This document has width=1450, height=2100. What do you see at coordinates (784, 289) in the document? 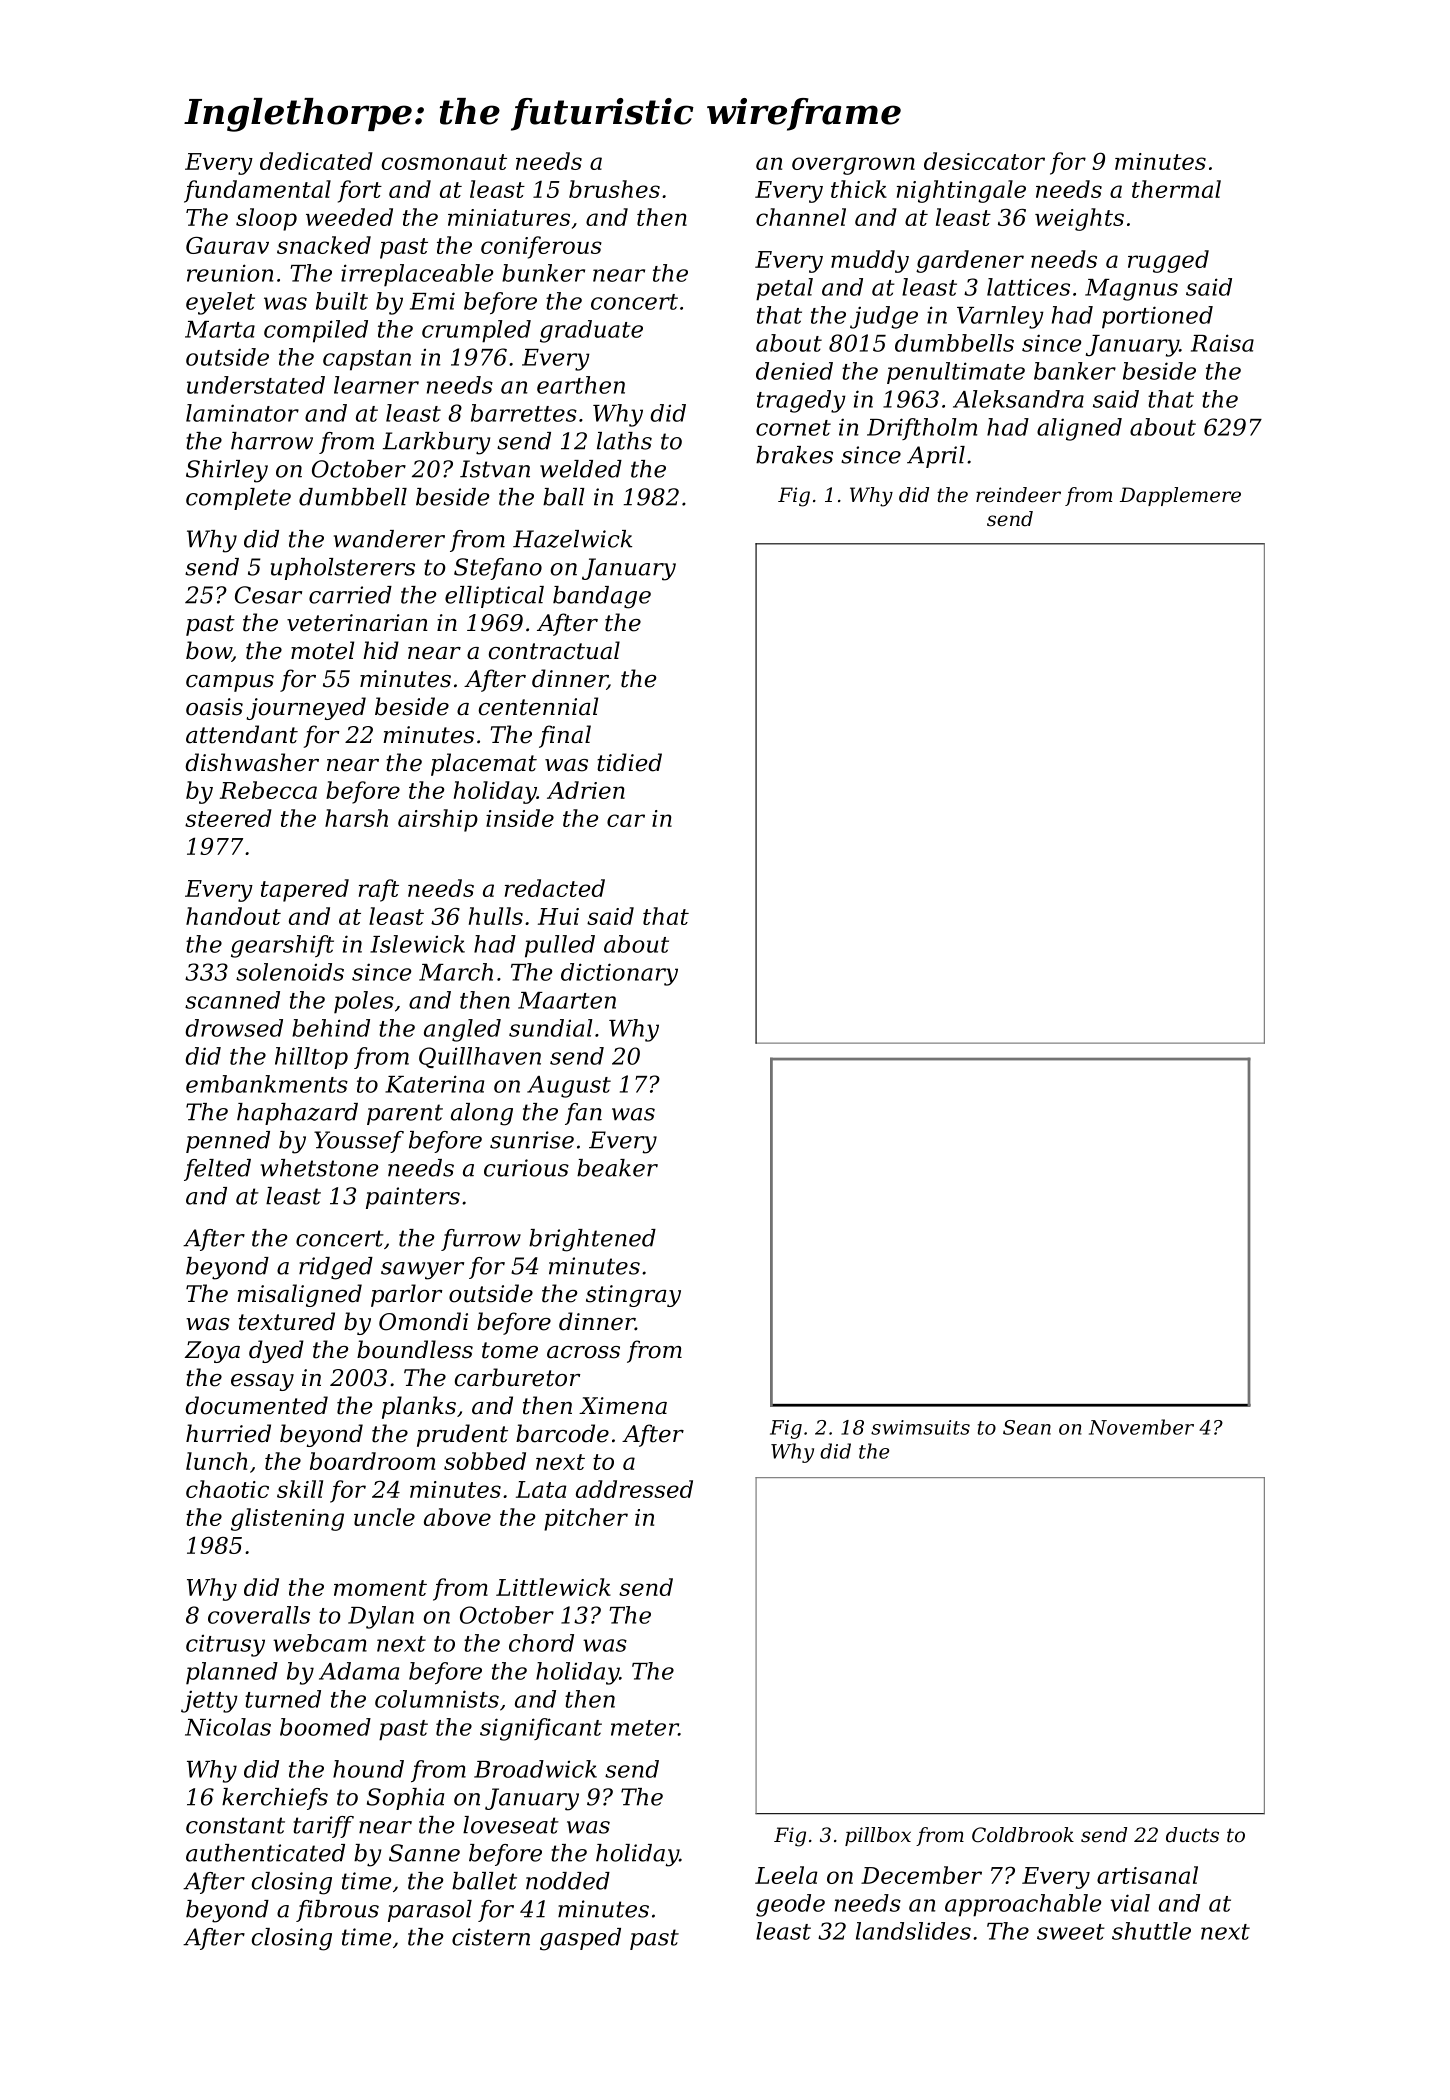
I see `petal` at bounding box center [784, 289].
